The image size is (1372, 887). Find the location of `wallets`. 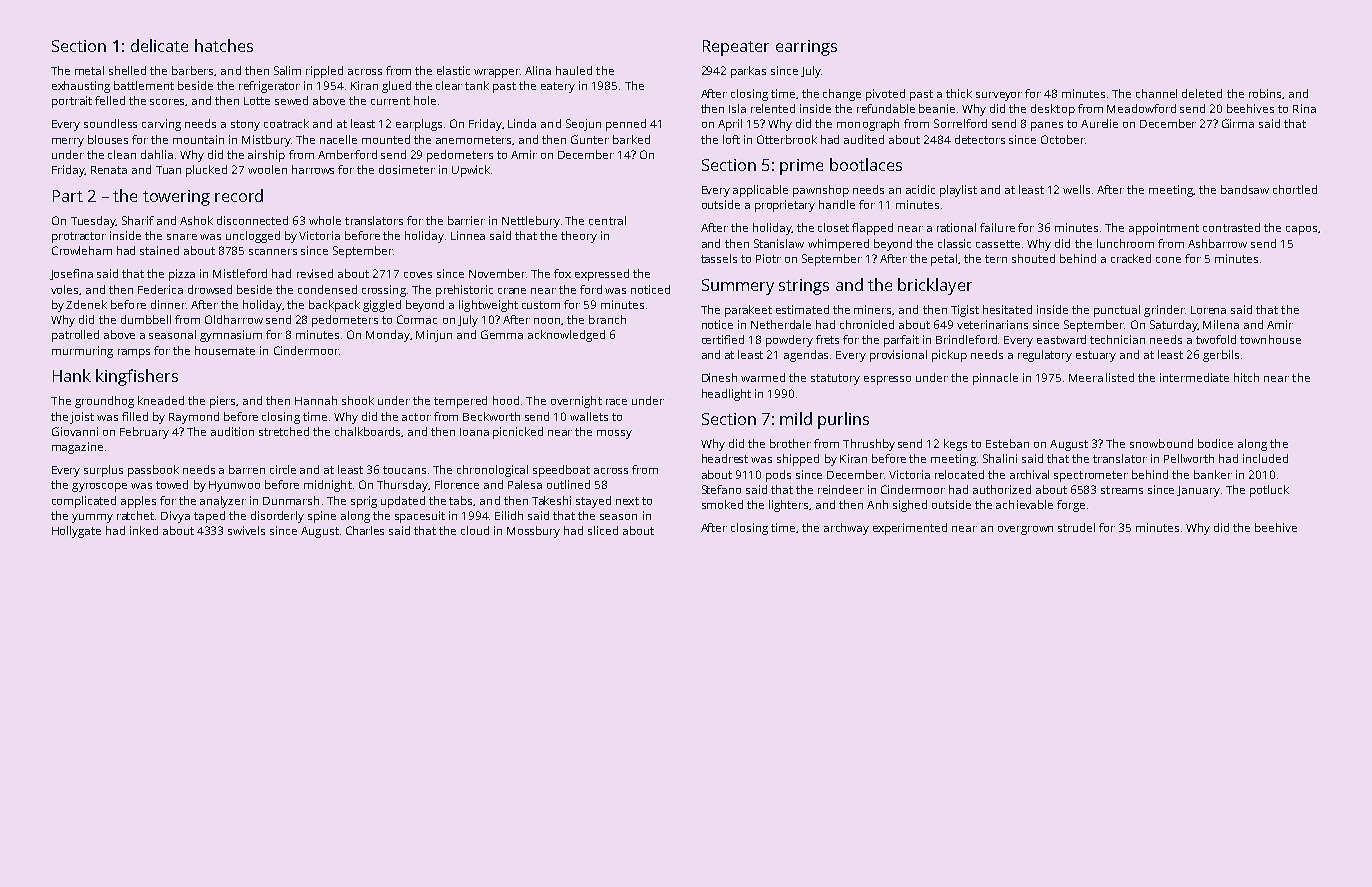

wallets is located at coordinates (589, 416).
